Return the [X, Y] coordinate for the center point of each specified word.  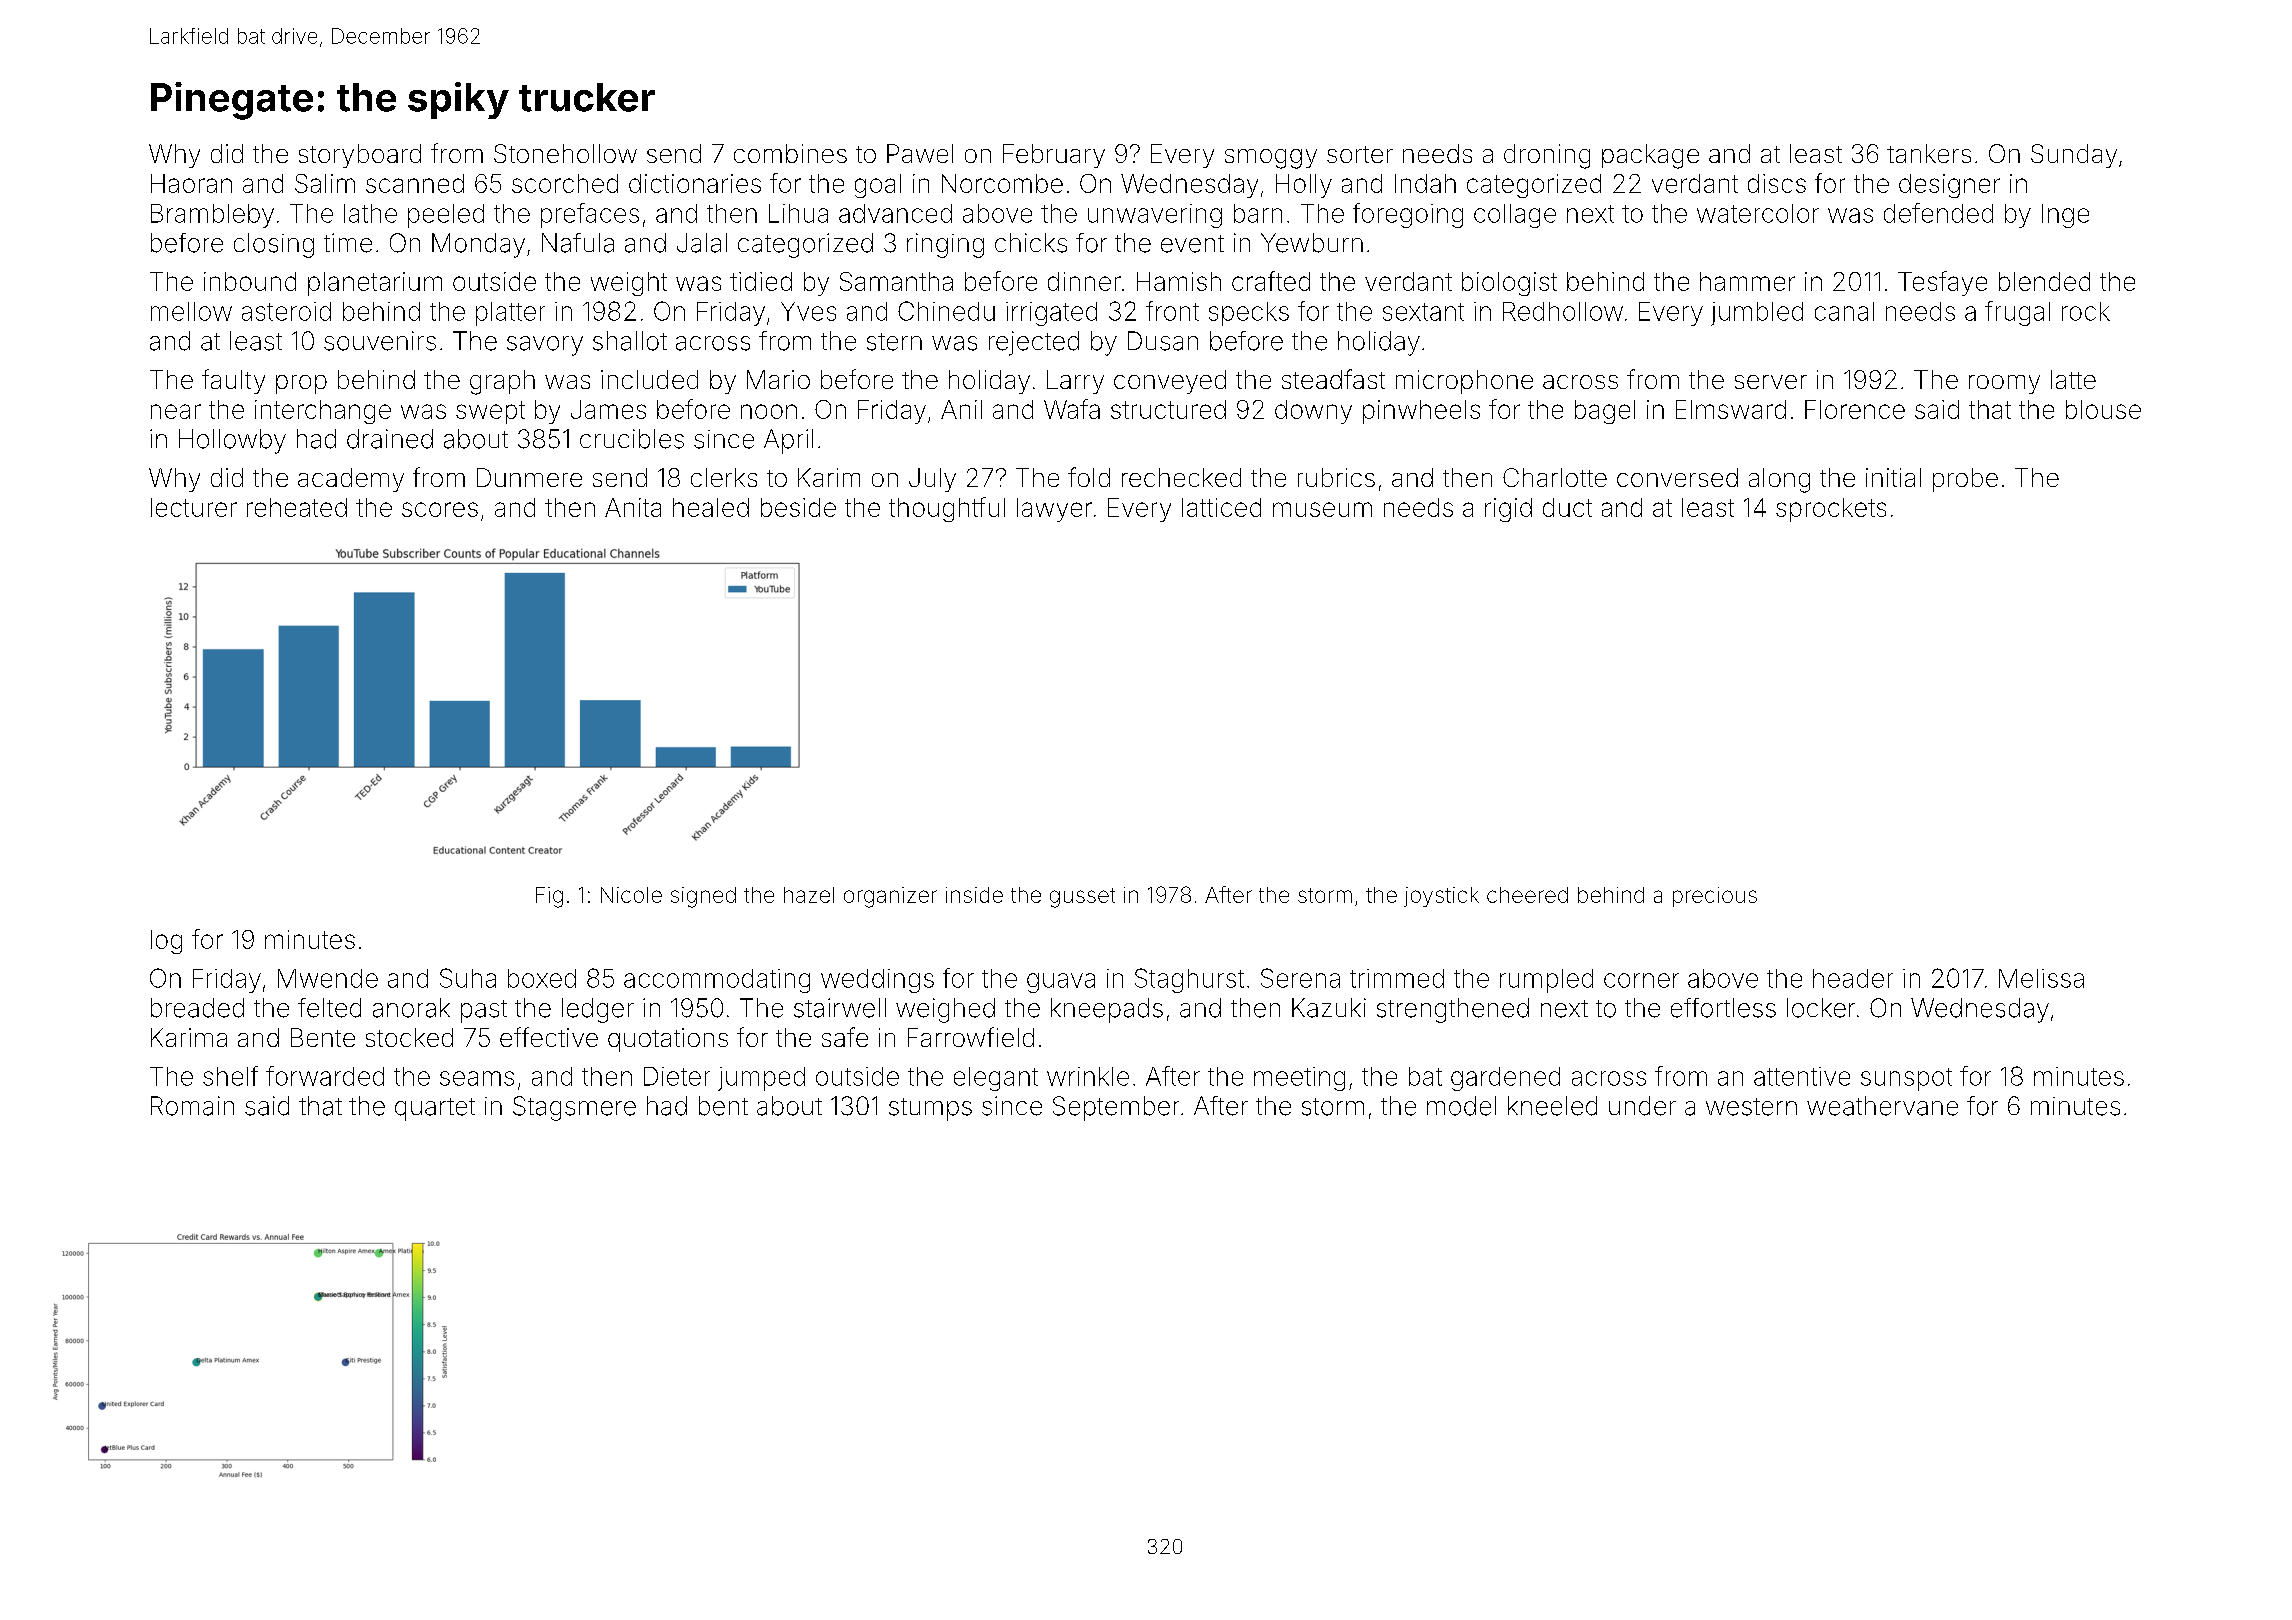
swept [490, 412]
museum [1322, 509]
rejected [1034, 343]
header [1853, 978]
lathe [370, 213]
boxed [542, 978]
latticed [1221, 507]
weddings [877, 981]
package [1650, 156]
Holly [1304, 186]
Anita [633, 507]
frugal [2017, 313]
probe [1965, 480]
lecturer [194, 507]
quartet [435, 1109]
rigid [1508, 510]
